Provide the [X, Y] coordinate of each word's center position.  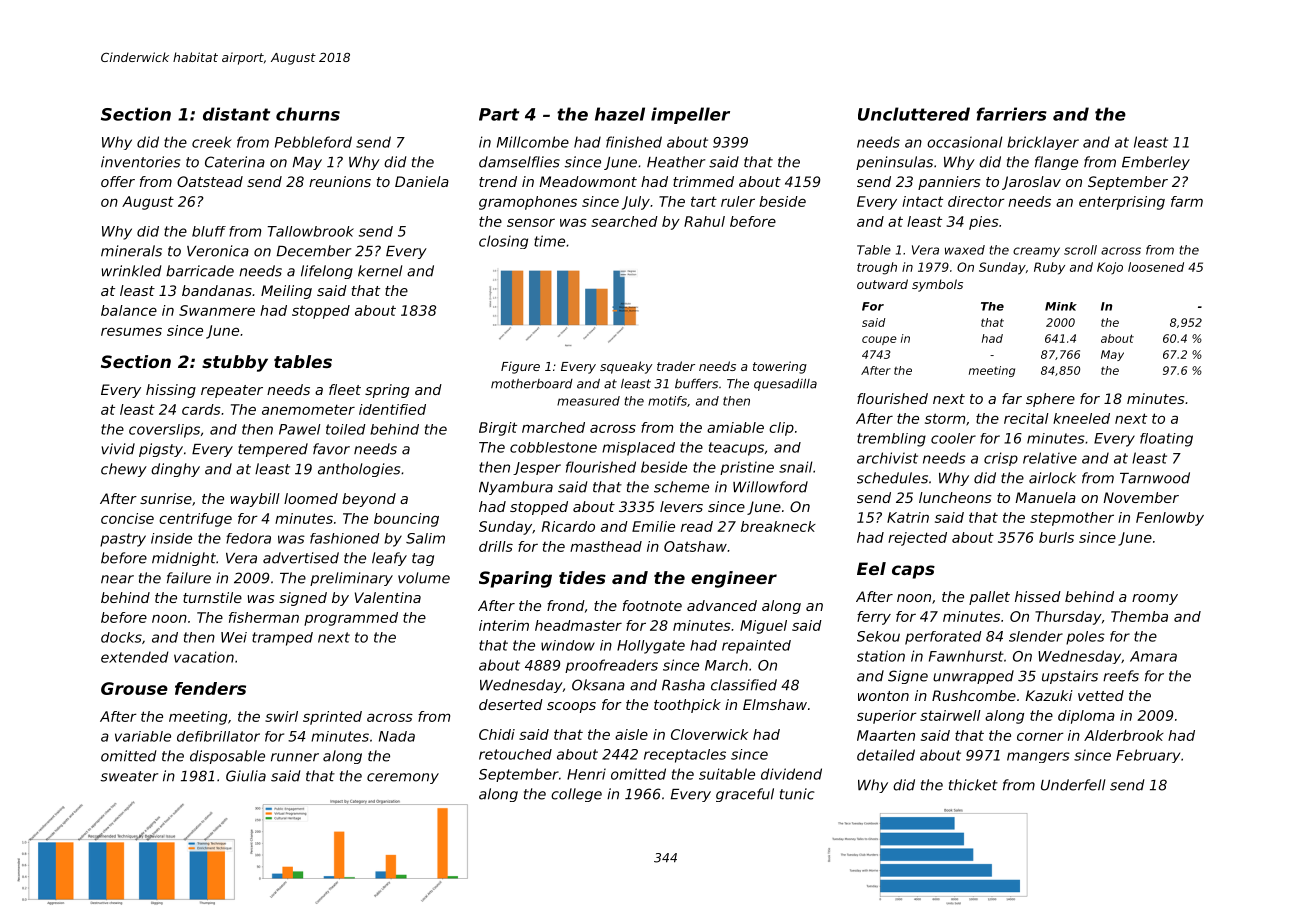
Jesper [537, 468]
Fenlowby [1170, 519]
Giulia [246, 776]
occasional [964, 142]
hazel [620, 114]
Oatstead [210, 181]
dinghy [175, 470]
